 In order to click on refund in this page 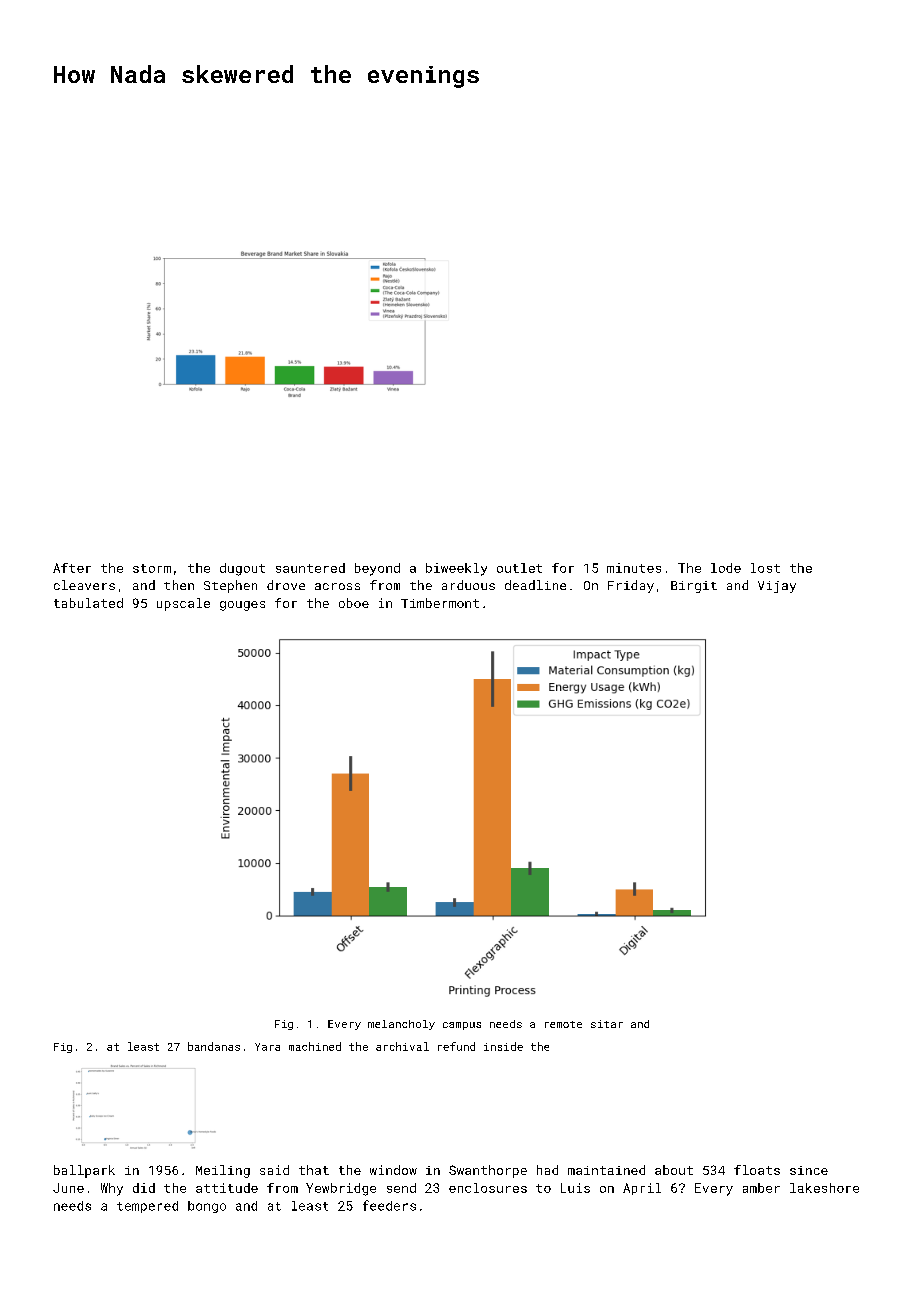, I will do `click(456, 1046)`.
